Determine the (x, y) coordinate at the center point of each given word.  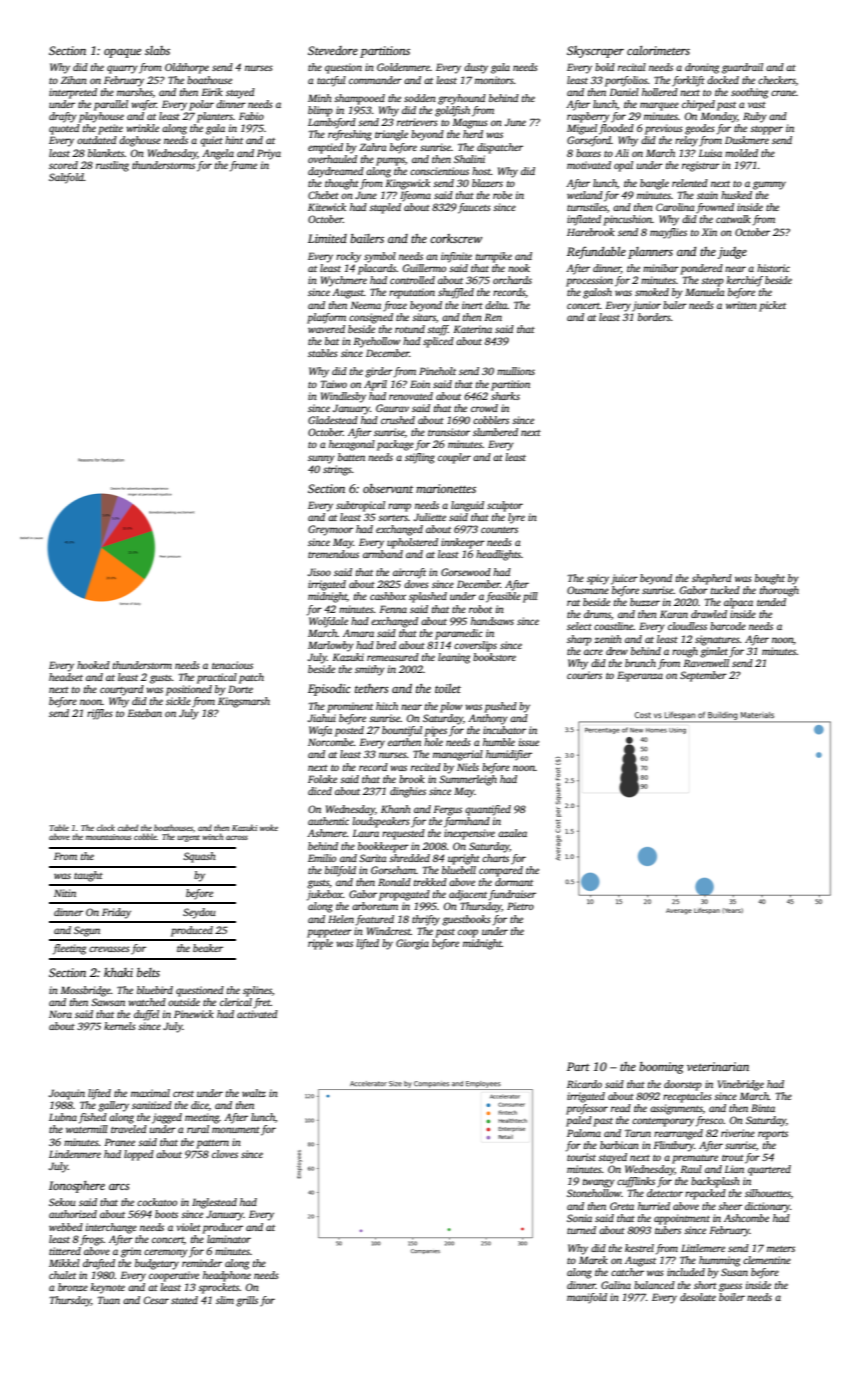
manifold (587, 1298)
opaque (122, 53)
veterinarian (718, 1066)
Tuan (109, 1300)
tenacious (232, 665)
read (621, 1108)
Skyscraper (595, 52)
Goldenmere (403, 67)
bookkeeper (383, 847)
